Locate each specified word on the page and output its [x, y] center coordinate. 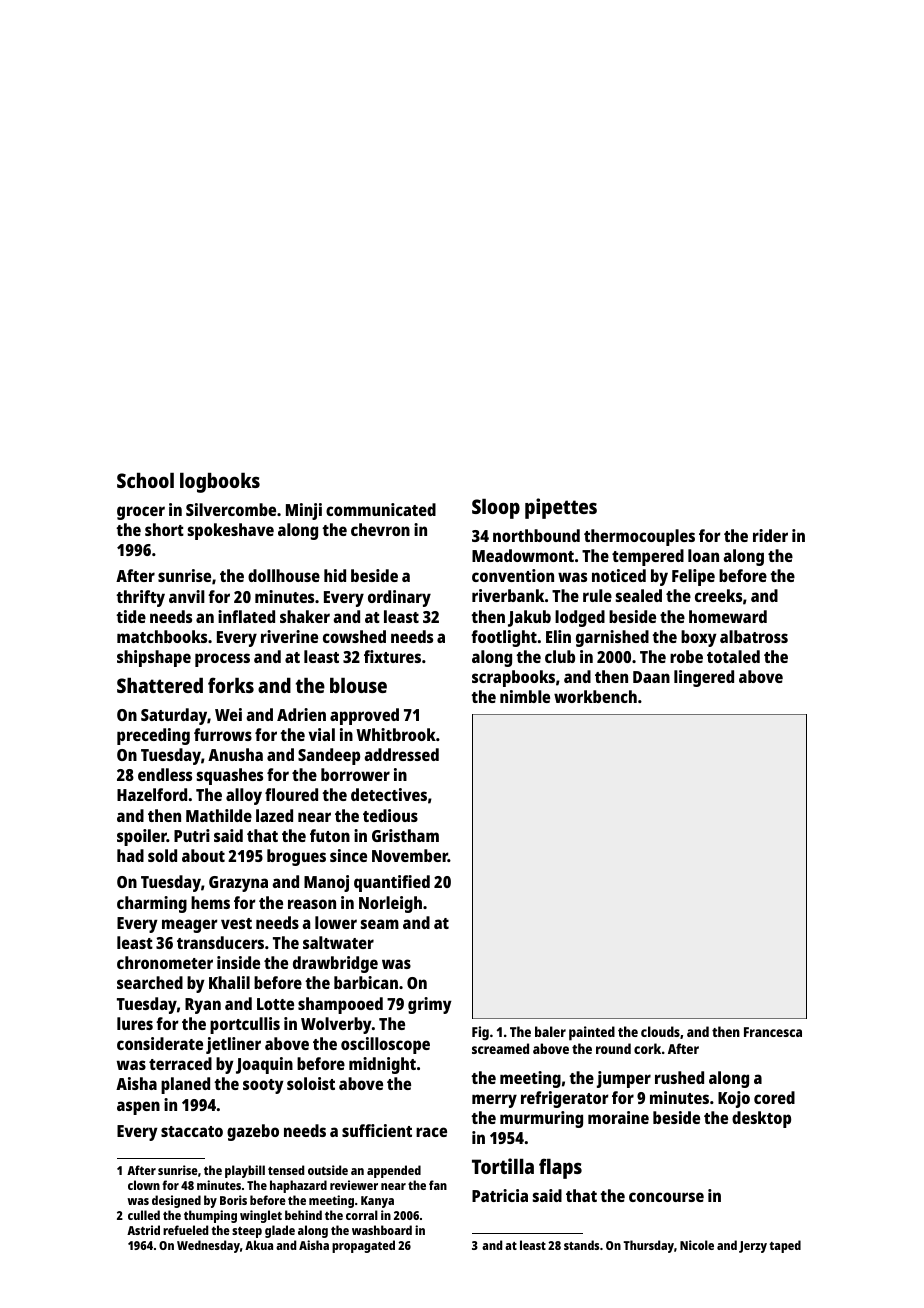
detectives [389, 794]
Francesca [773, 1032]
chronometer [165, 962]
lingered [704, 678]
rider [770, 535]
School [145, 480]
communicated [381, 509]
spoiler [142, 837]
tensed [286, 1170]
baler [550, 1031]
